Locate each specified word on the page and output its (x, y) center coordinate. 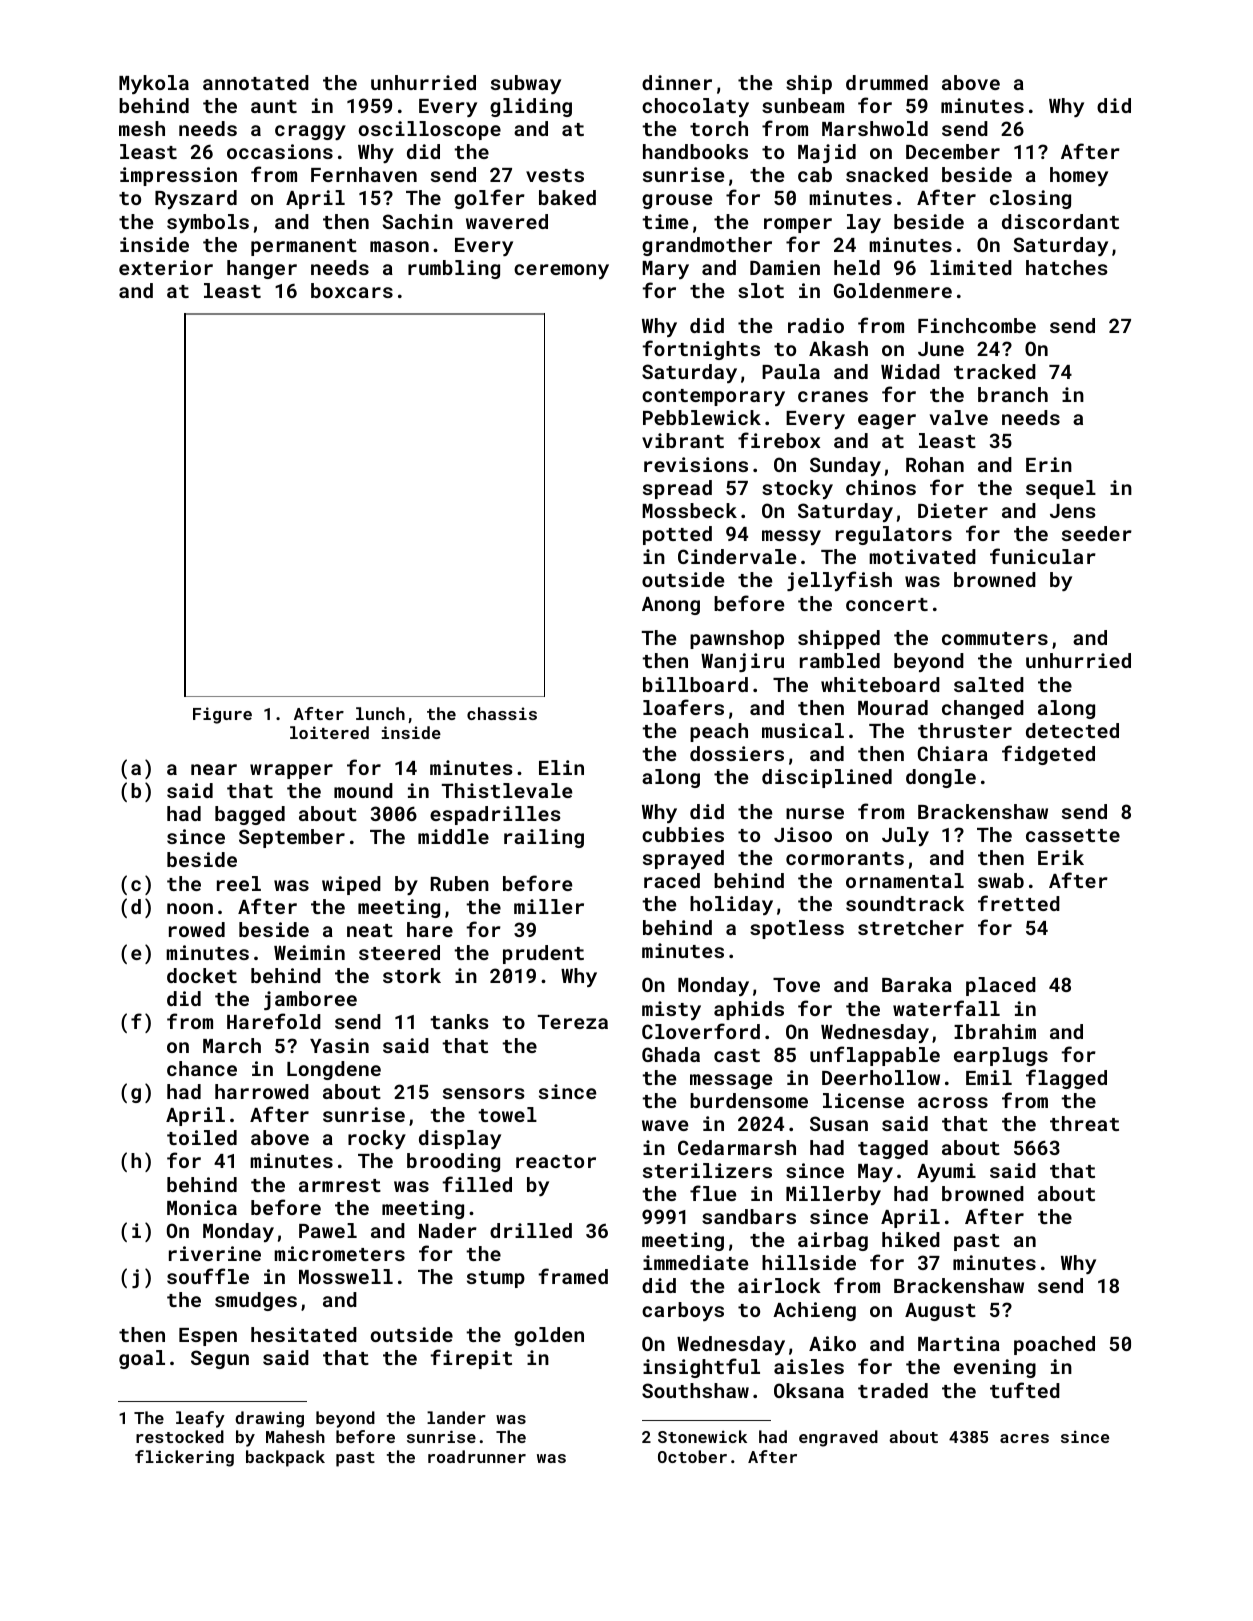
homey (1079, 176)
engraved (838, 1438)
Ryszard (196, 199)
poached (1054, 1345)
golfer (489, 199)
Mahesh (295, 1436)
